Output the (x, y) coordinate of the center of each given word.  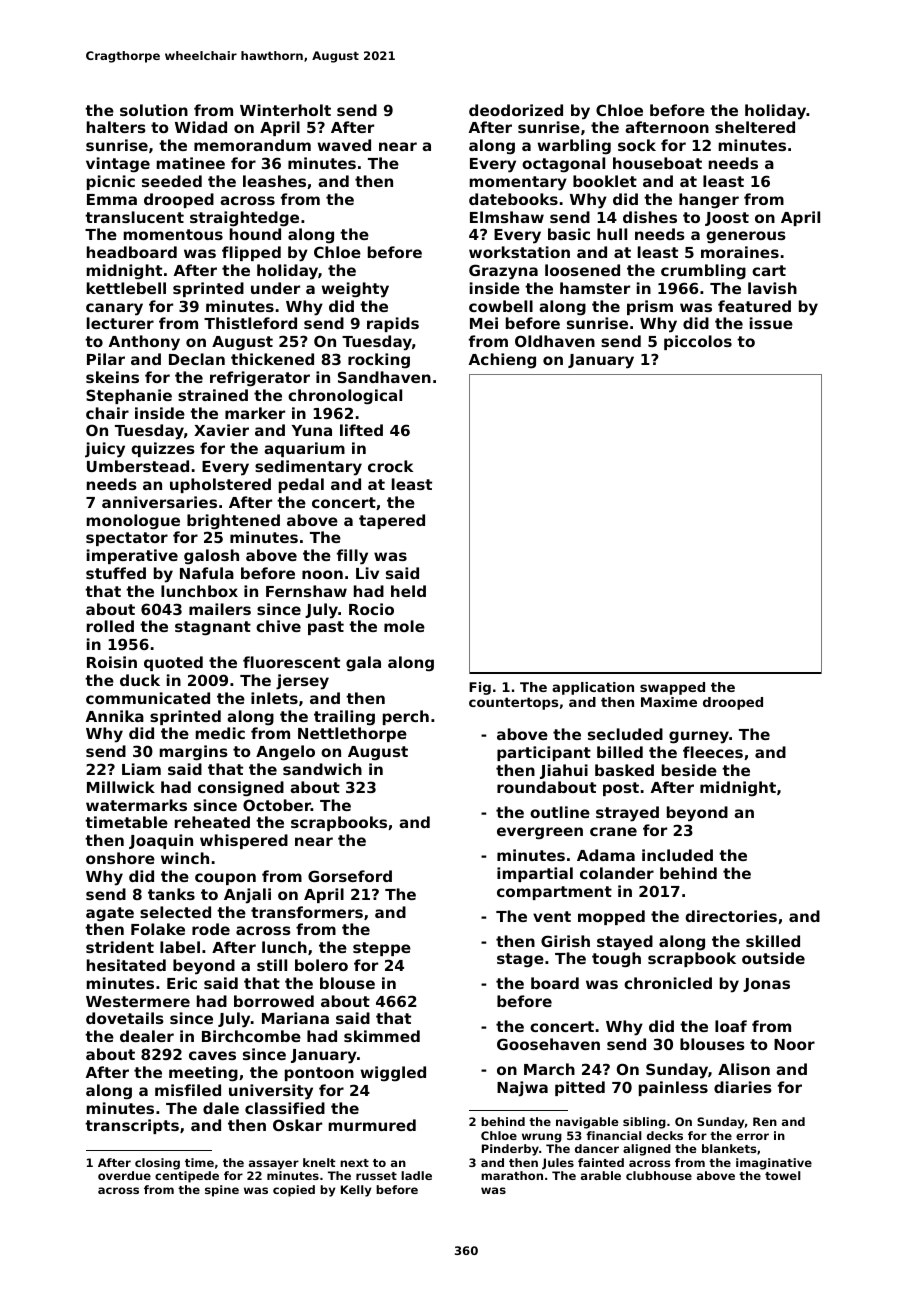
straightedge (244, 219)
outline (560, 812)
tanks (171, 894)
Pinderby (510, 1150)
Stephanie (129, 396)
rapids (393, 324)
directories (731, 916)
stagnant (213, 628)
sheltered (755, 127)
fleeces (713, 752)
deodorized (516, 110)
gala (363, 664)
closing (157, 1164)
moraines (740, 252)
